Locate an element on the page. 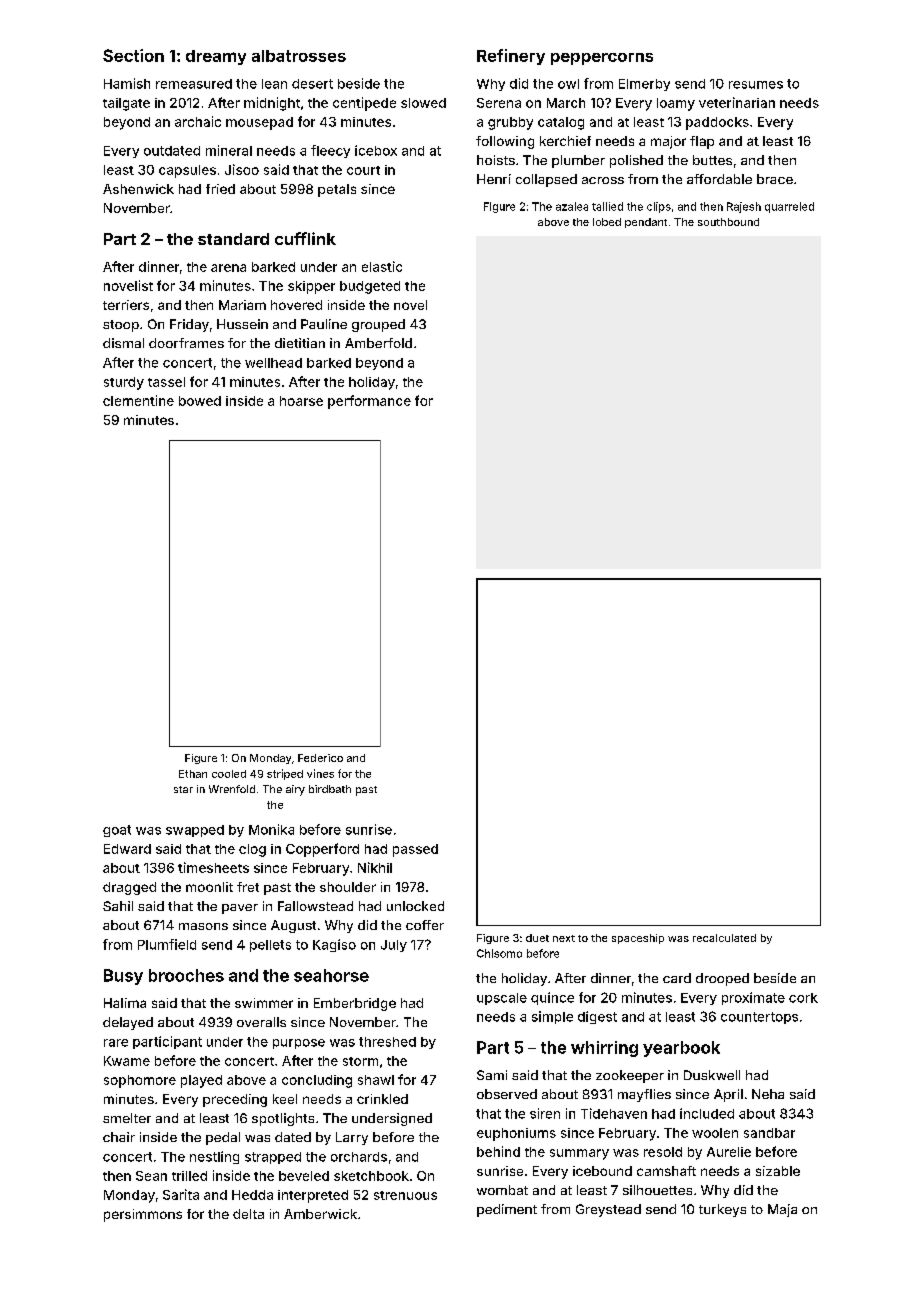 Image resolution: width=924 pixels, height=1308 pixels. striped is located at coordinates (285, 774).
